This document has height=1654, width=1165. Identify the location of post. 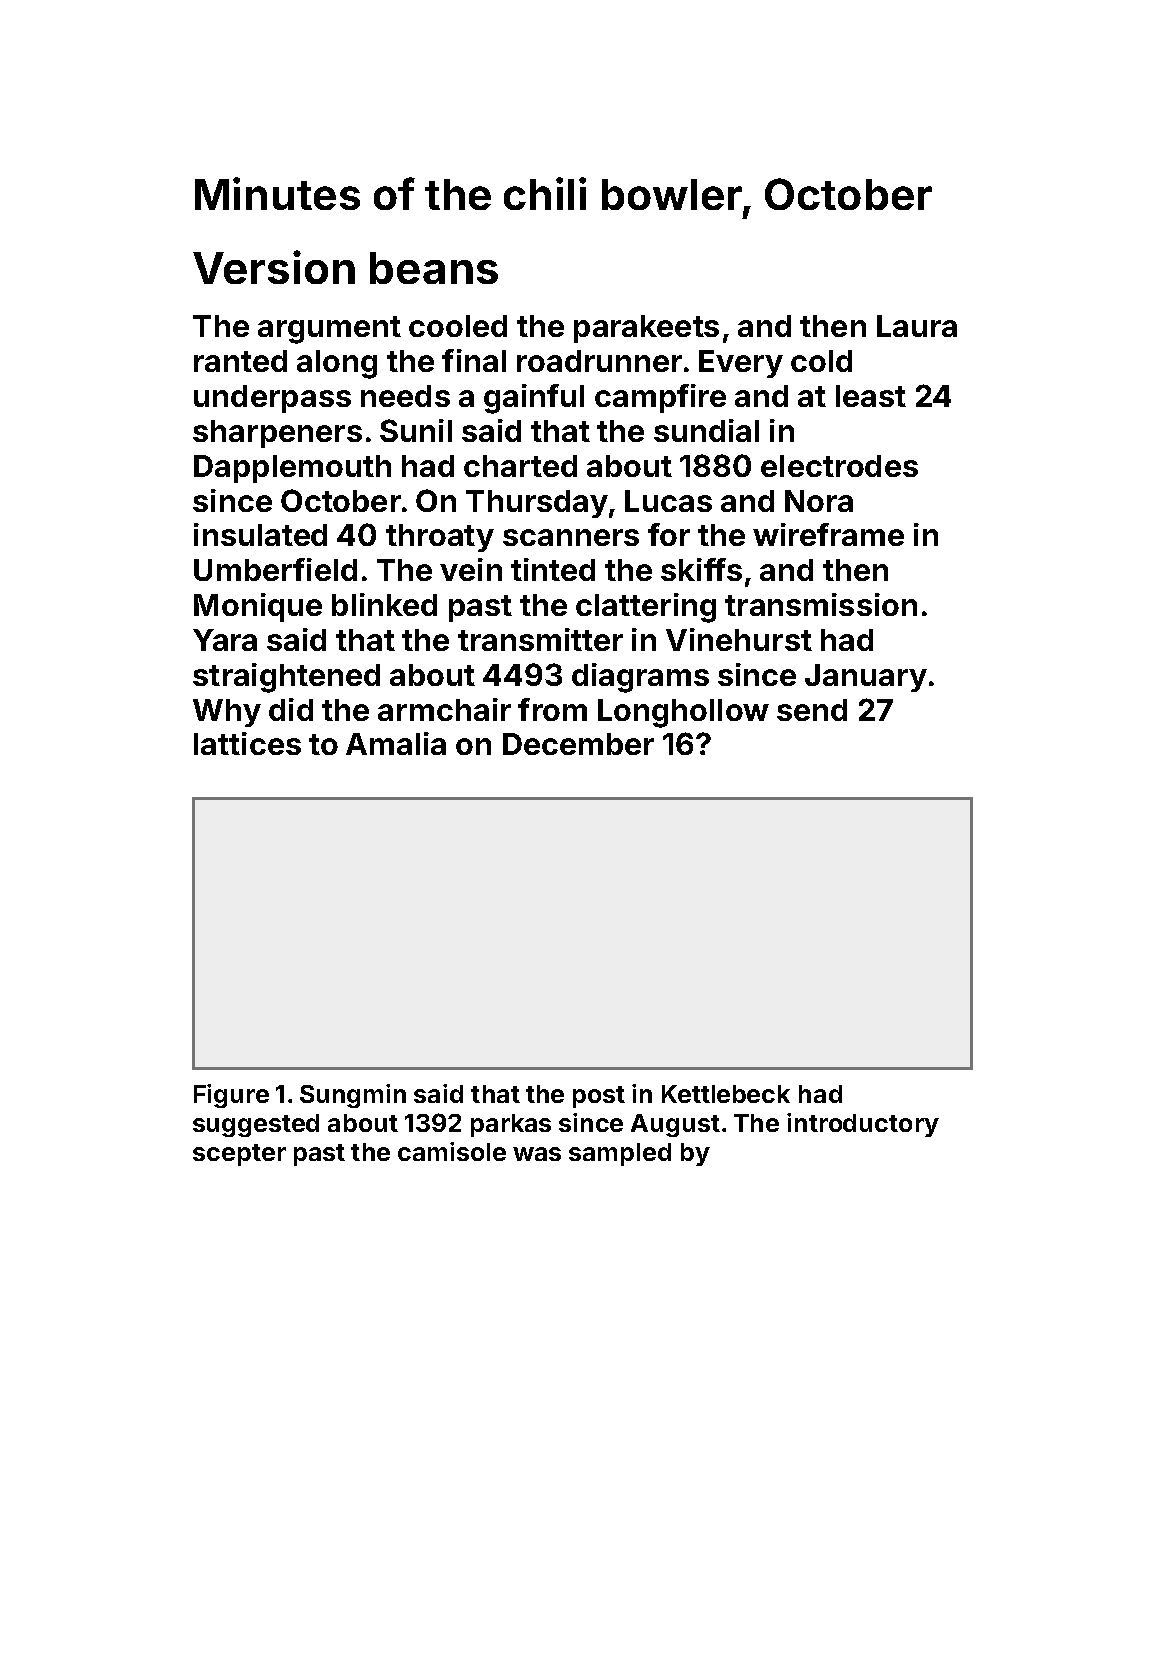
(599, 1097).
